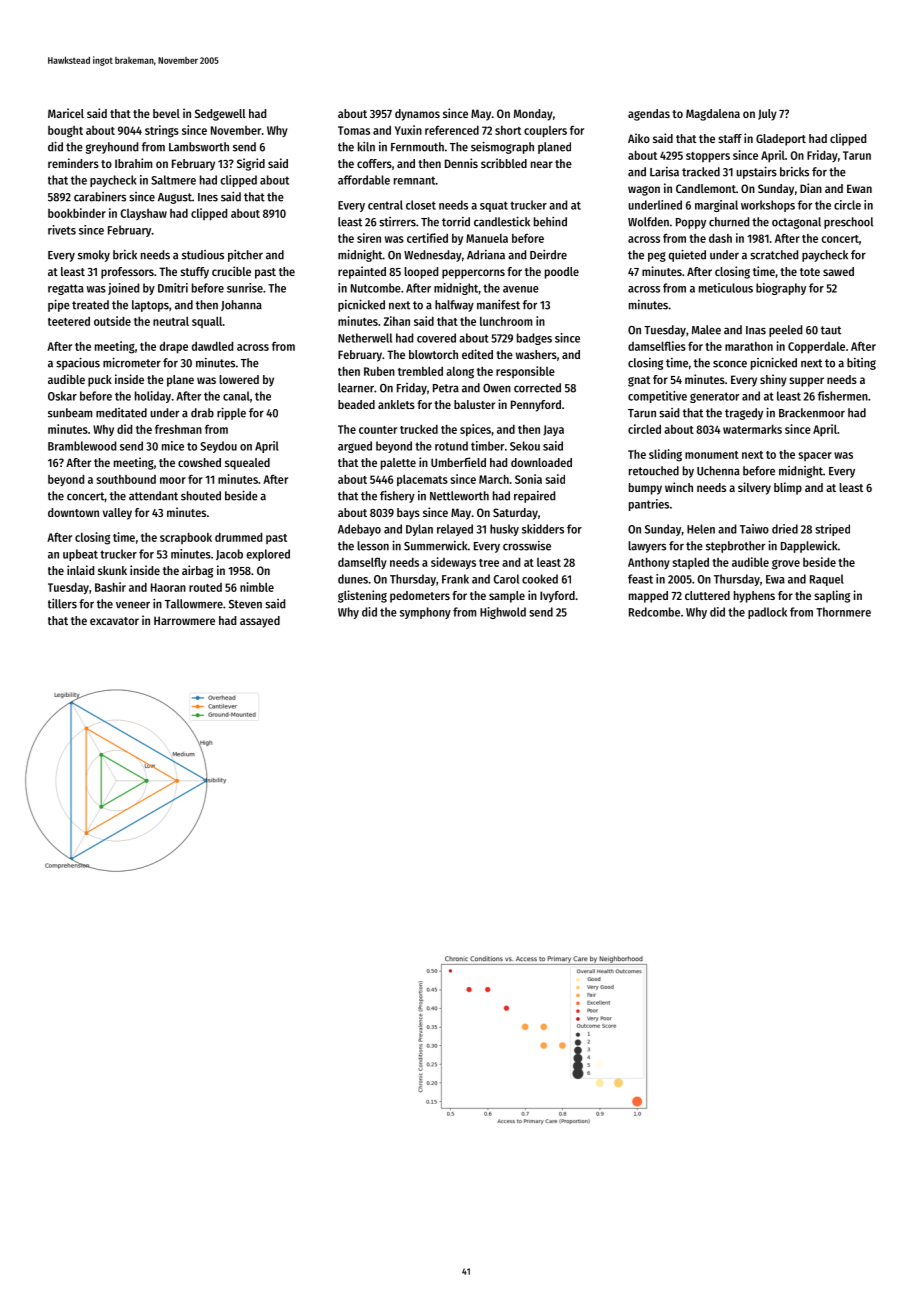 The width and height of the screenshot is (924, 1308). I want to click on Haoran, so click(168, 587).
